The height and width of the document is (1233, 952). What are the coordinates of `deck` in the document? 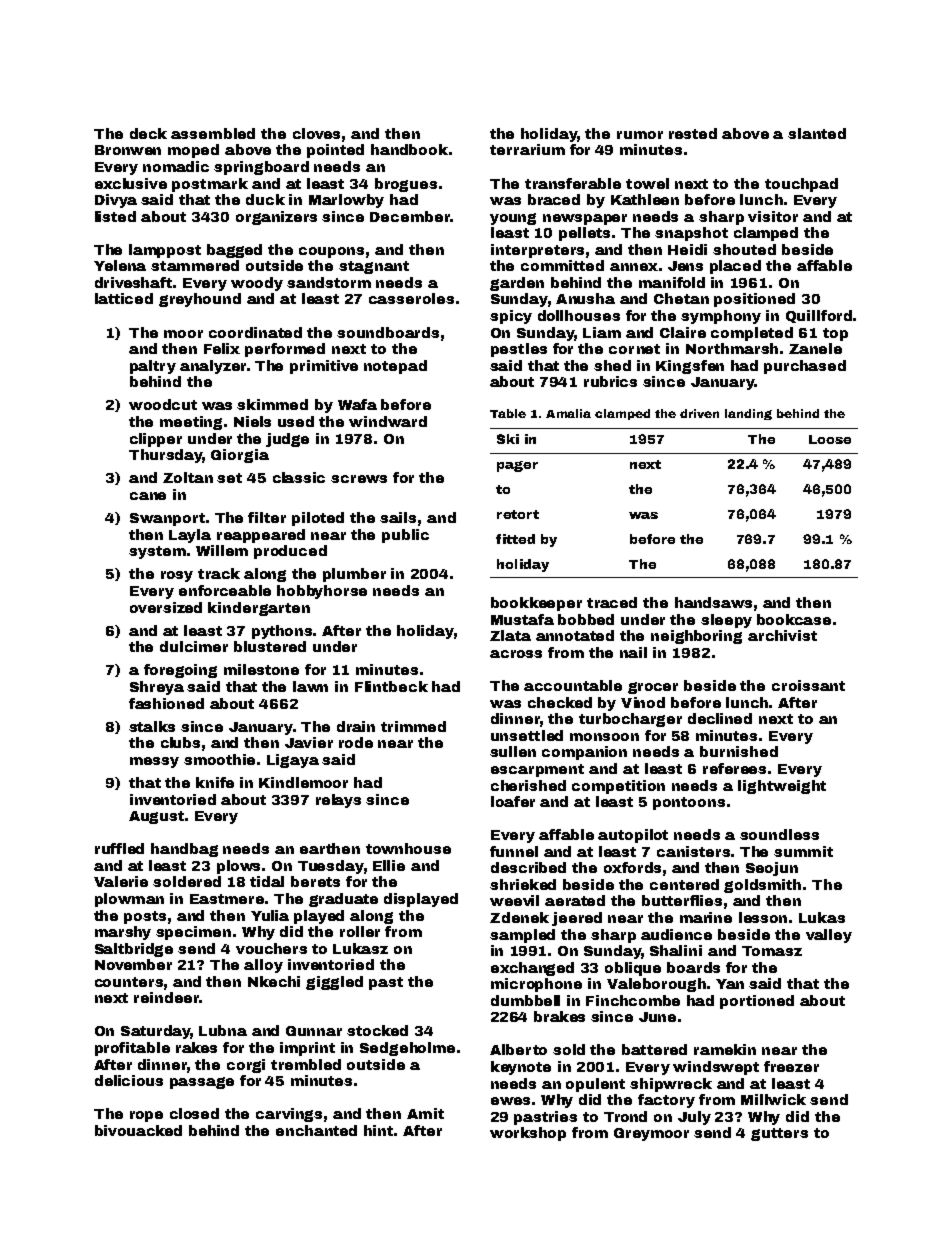 It's located at (148, 133).
